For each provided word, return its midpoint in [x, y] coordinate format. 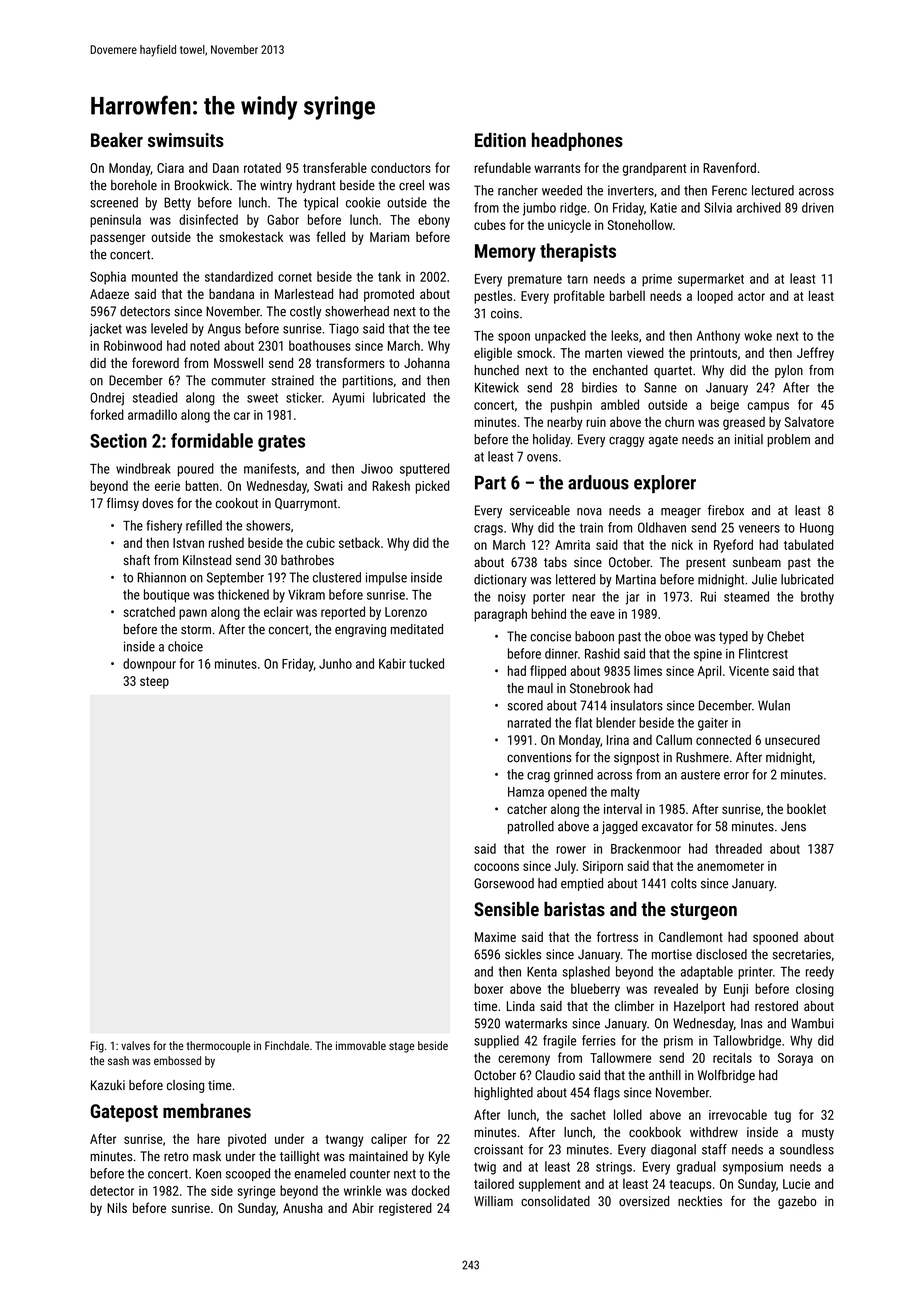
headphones [577, 141]
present [706, 564]
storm [196, 630]
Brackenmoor [646, 848]
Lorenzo [406, 612]
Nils [117, 1208]
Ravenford [729, 167]
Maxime [495, 937]
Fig [97, 1047]
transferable [335, 167]
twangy [344, 1141]
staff [714, 1149]
